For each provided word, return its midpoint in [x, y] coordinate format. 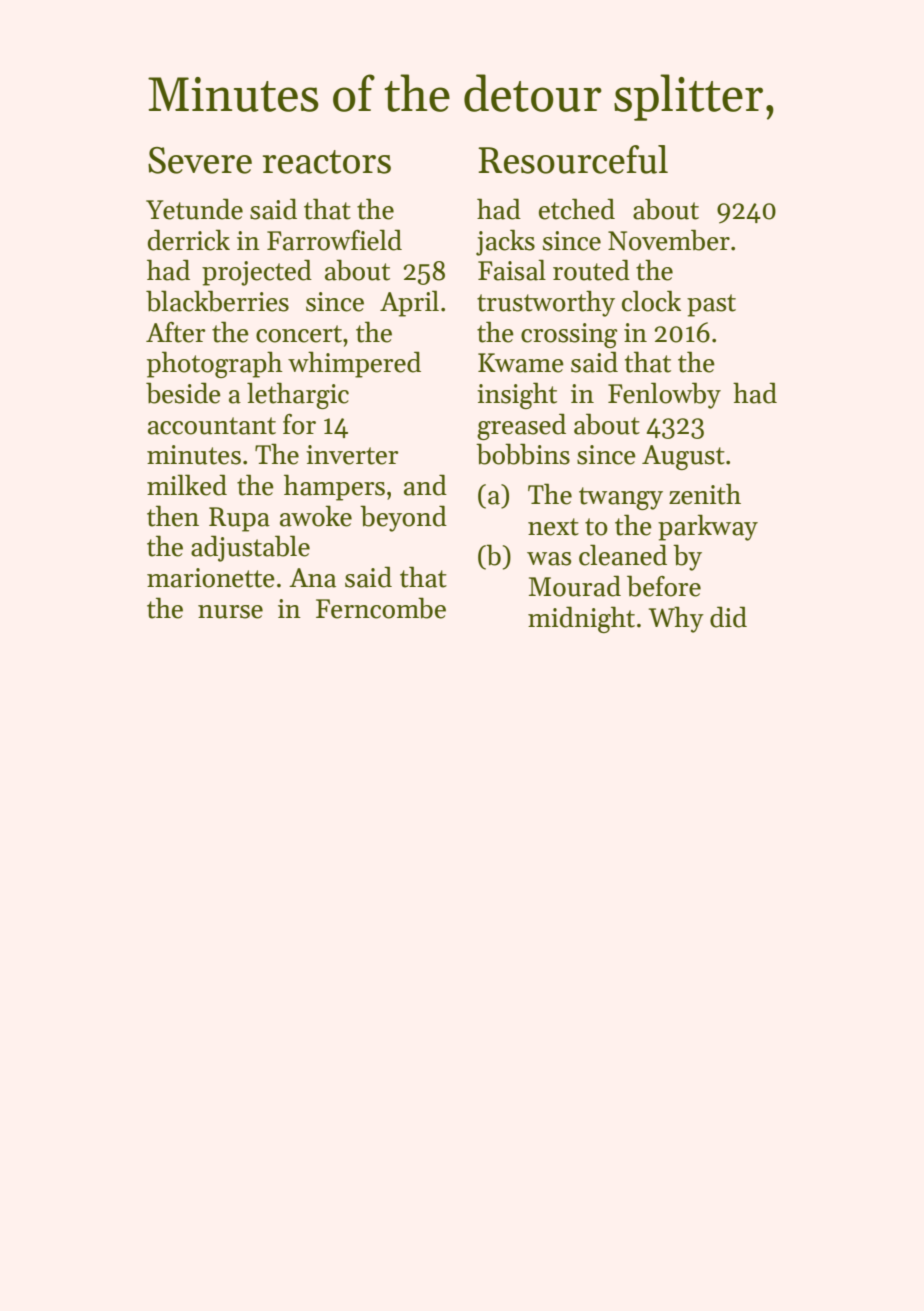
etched [577, 209]
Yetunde [194, 209]
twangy [621, 498]
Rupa [239, 519]
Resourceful [573, 159]
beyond [403, 518]
